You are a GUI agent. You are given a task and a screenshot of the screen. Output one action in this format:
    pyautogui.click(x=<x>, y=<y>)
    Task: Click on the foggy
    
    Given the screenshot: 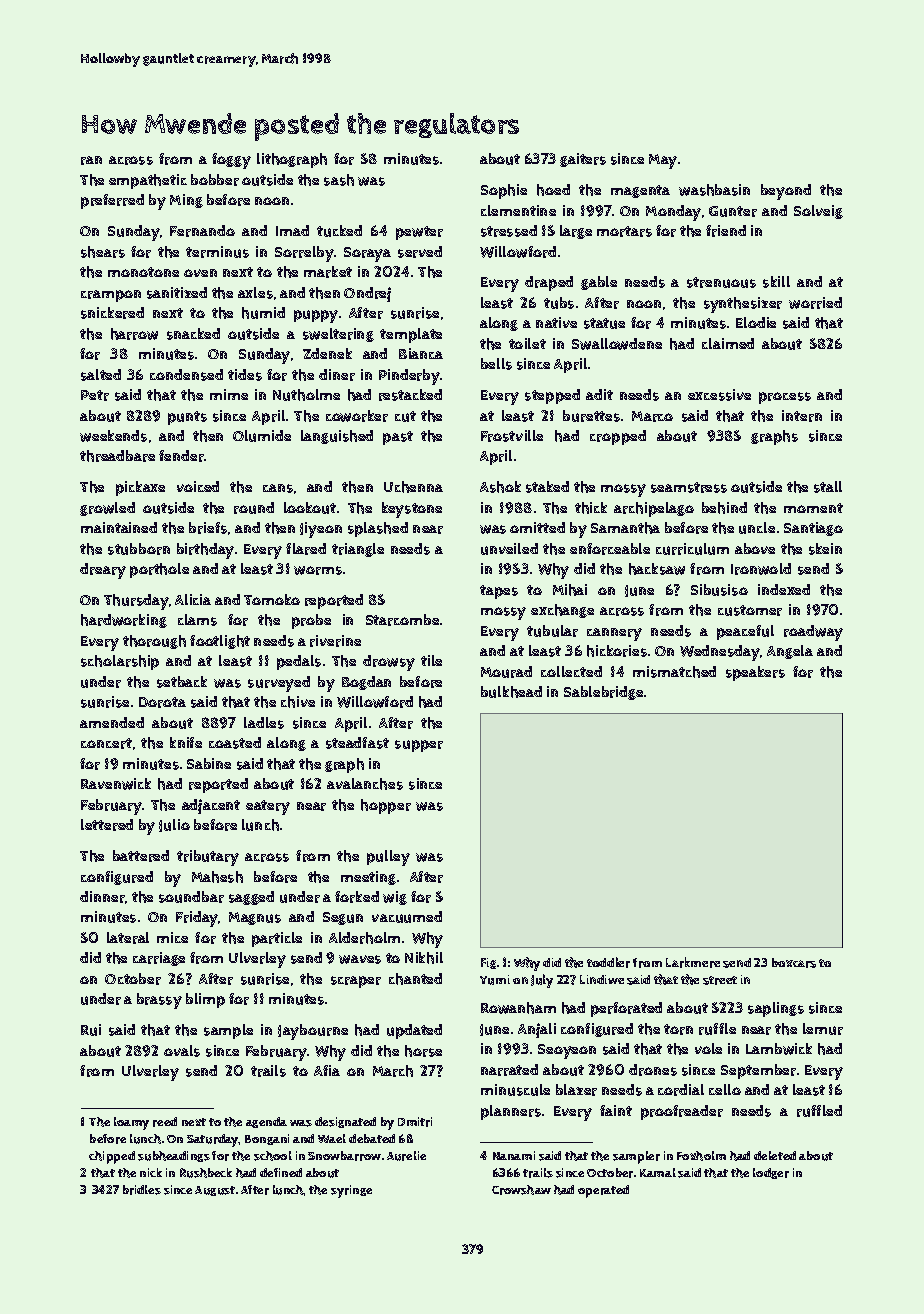 What is the action you would take?
    pyautogui.click(x=231, y=161)
